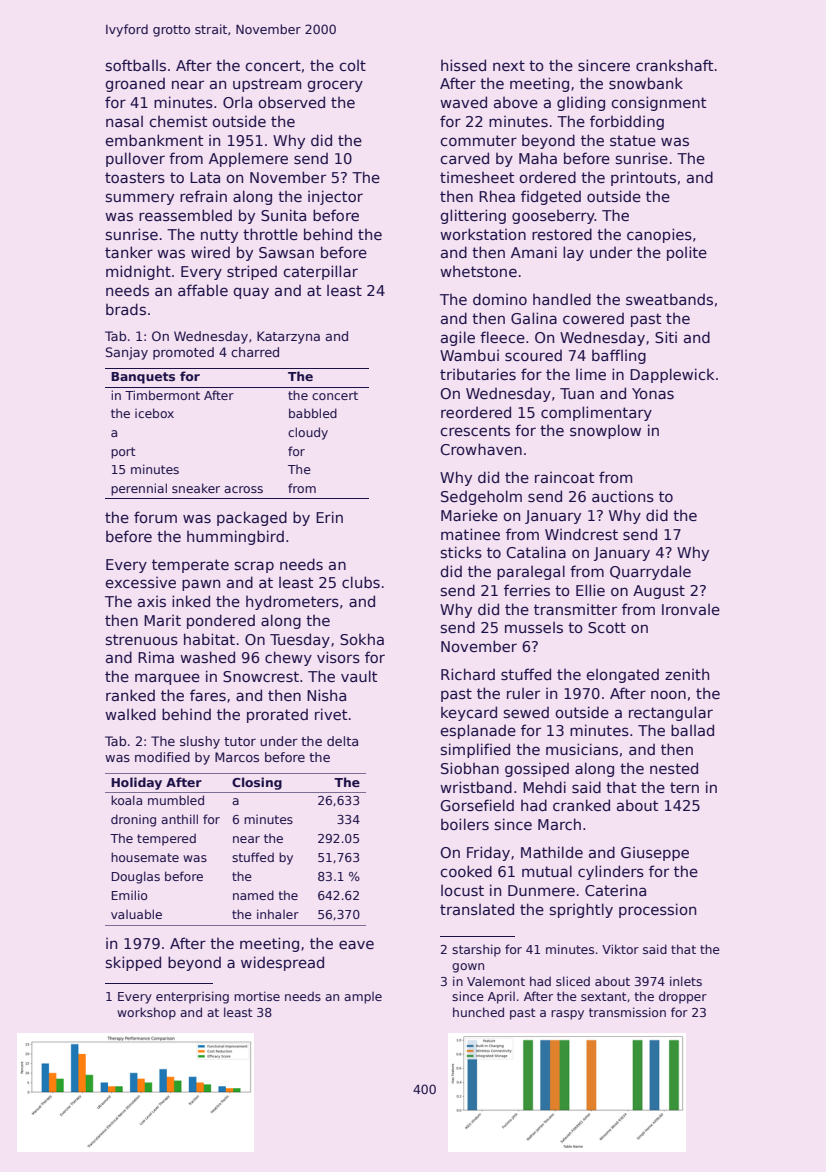 The image size is (826, 1172). Describe the element at coordinates (468, 674) in the screenshot. I see `Richard` at that location.
